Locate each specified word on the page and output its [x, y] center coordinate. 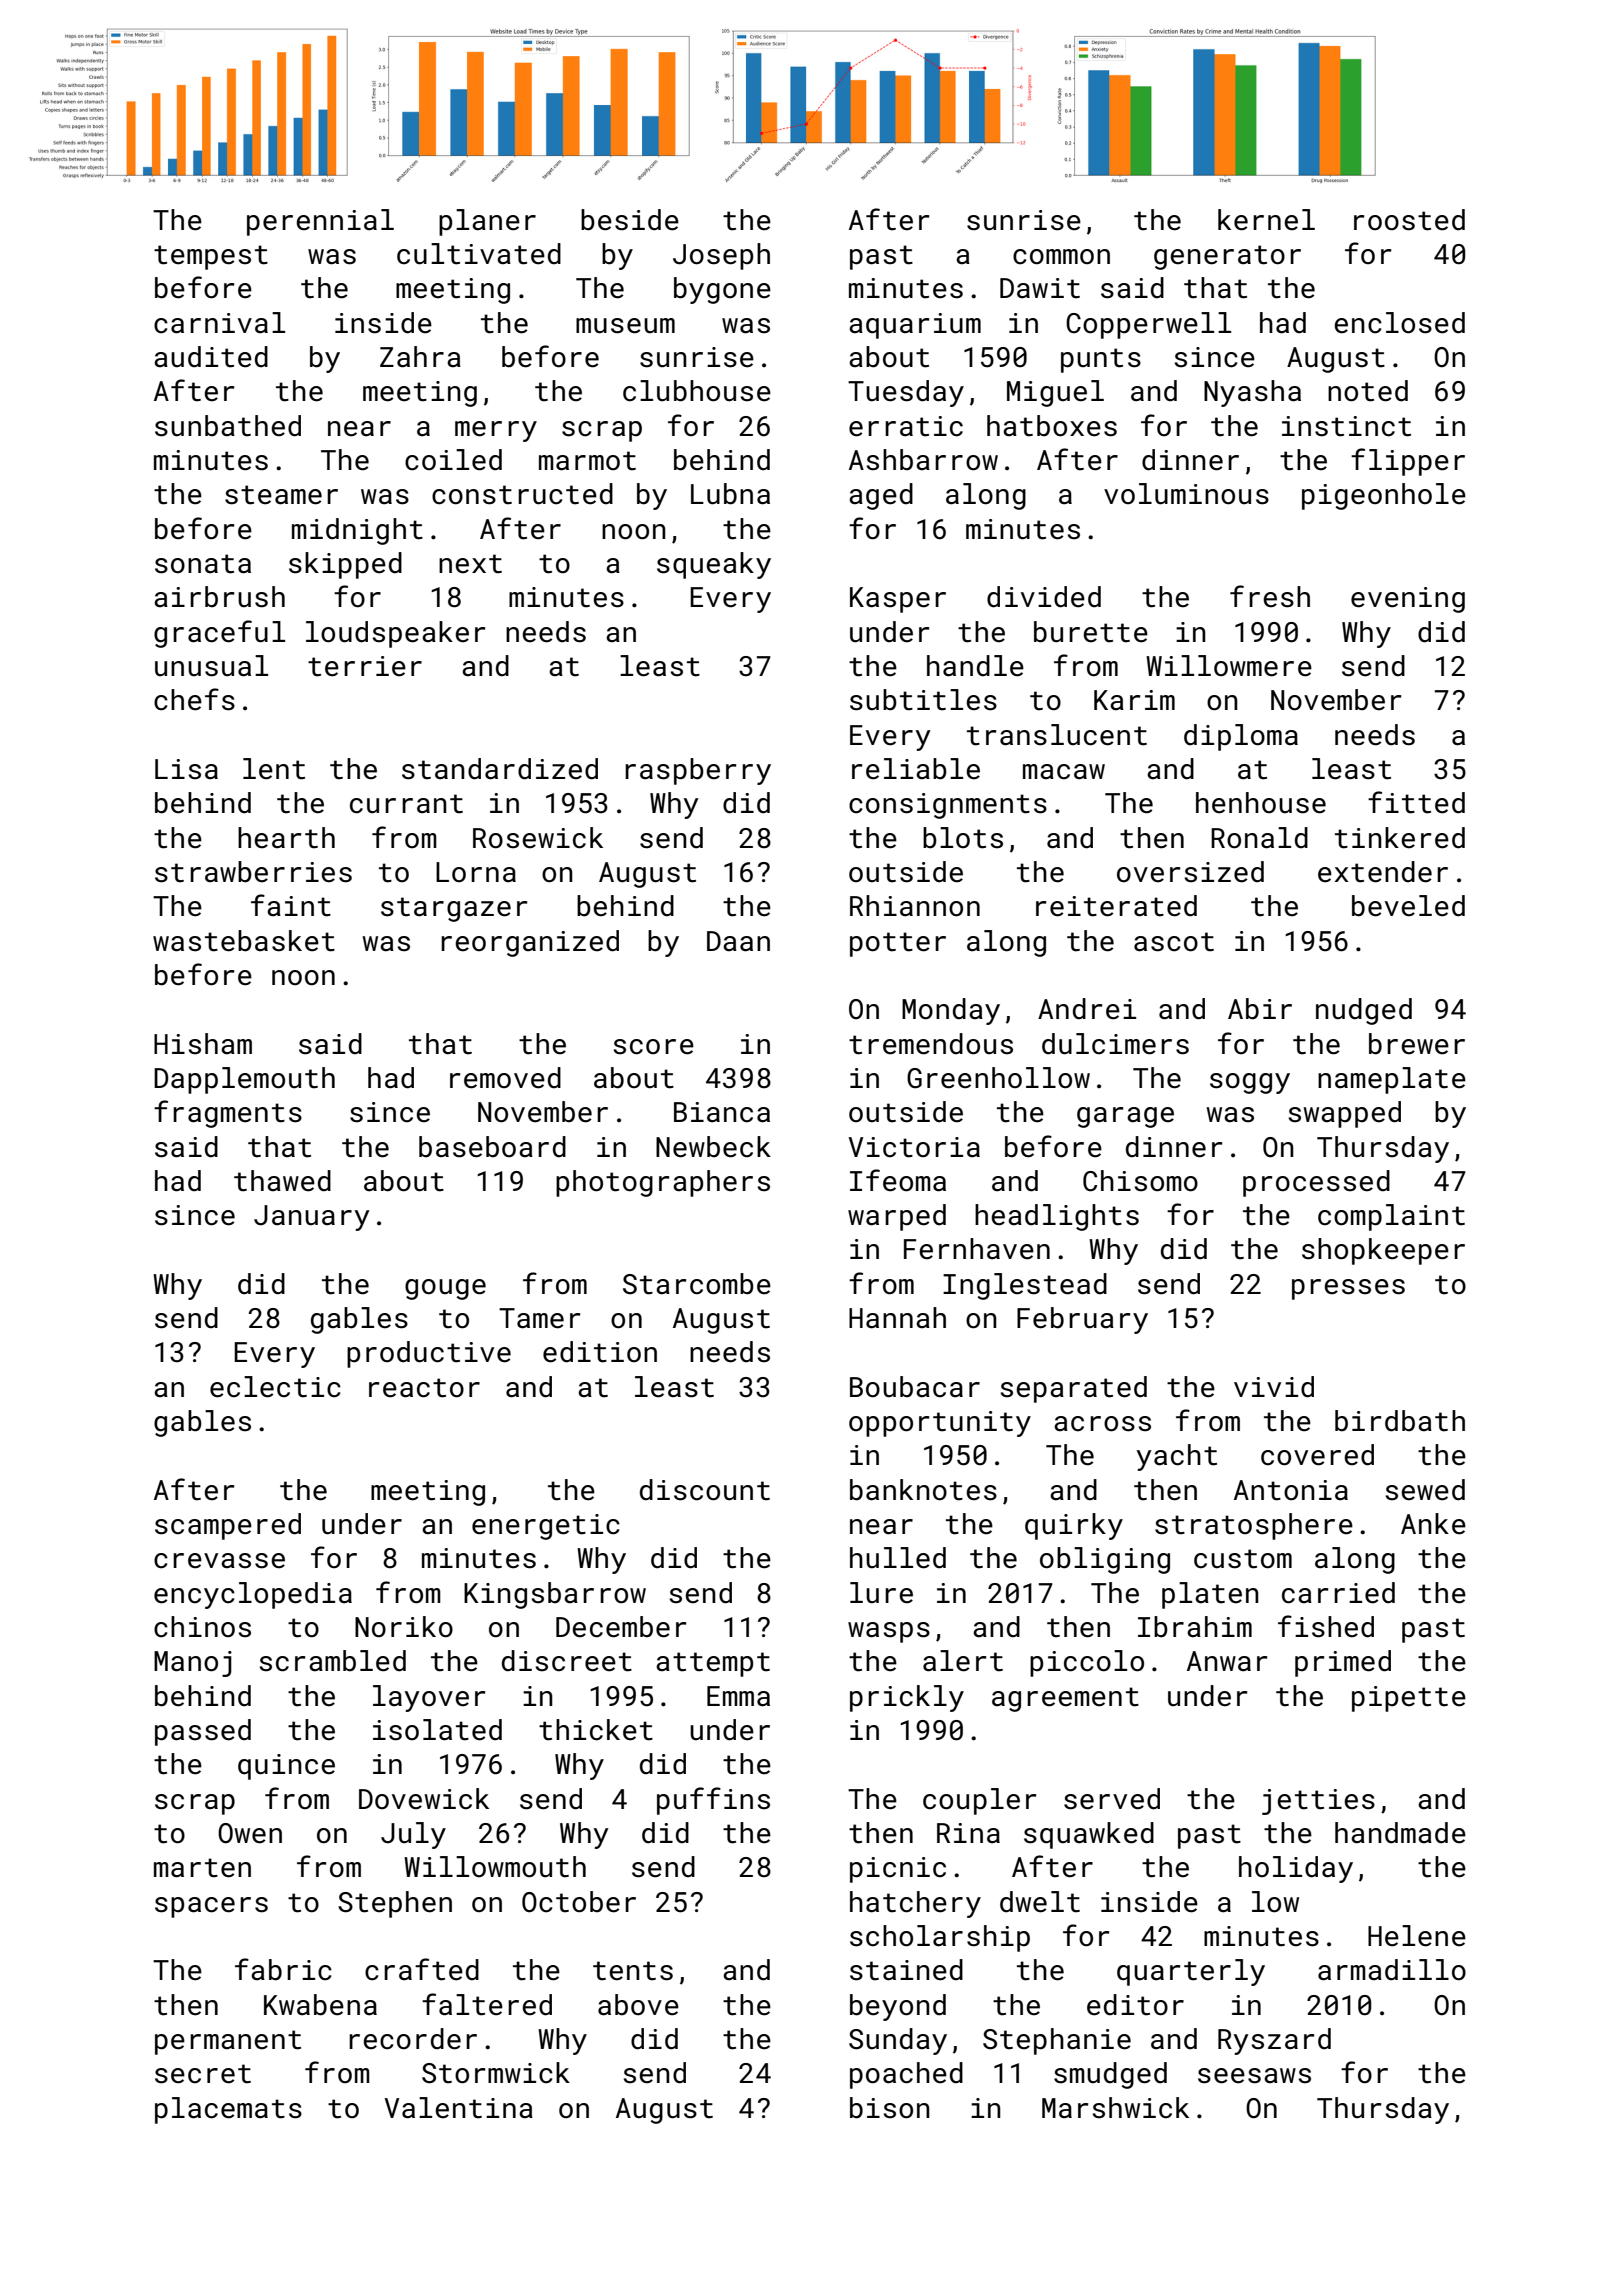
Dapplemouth [244, 1080]
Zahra [420, 357]
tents [633, 1971]
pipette [1409, 1699]
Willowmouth [495, 1867]
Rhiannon [915, 906]
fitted [1416, 802]
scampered [228, 1526]
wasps [889, 1632]
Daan [738, 941]
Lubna [730, 494]
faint [291, 905]
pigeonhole [1384, 496]
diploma [1241, 737]
